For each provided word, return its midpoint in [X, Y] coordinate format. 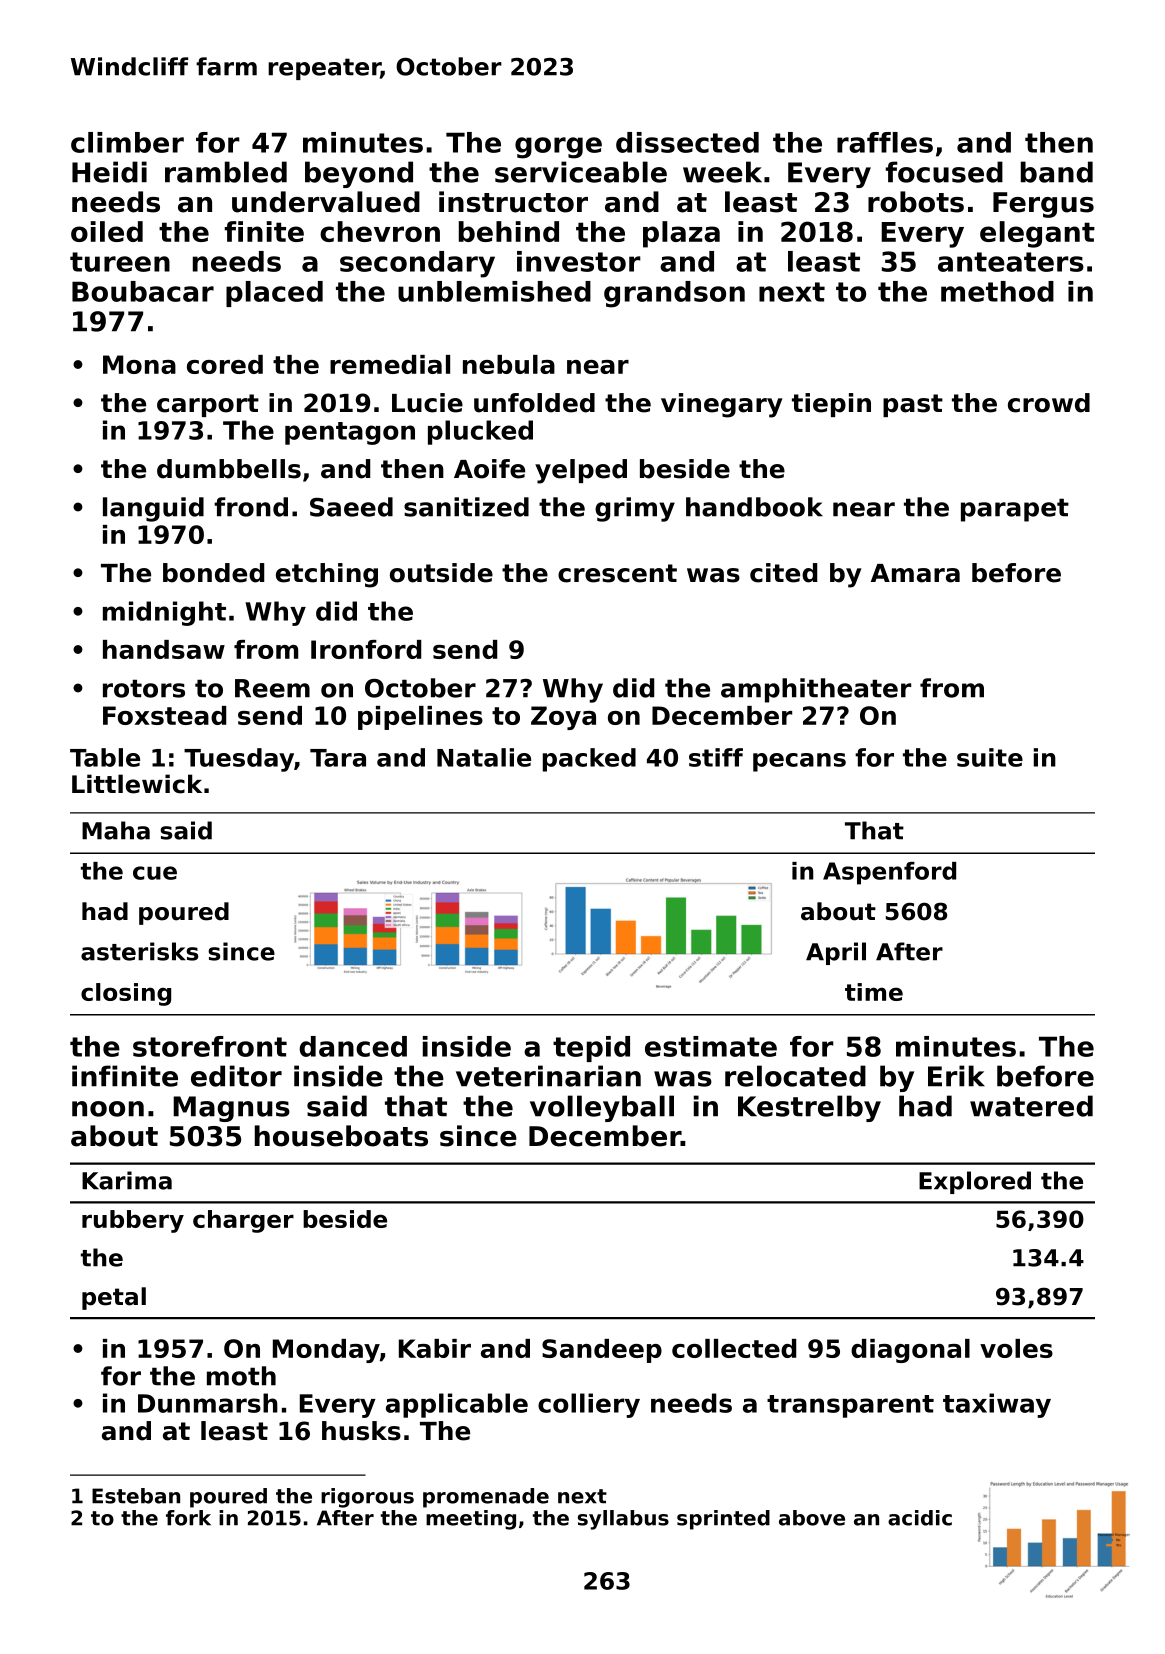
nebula [509, 364]
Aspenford [889, 873]
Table [105, 757]
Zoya [563, 718]
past [913, 405]
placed [274, 294]
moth [241, 1376]
